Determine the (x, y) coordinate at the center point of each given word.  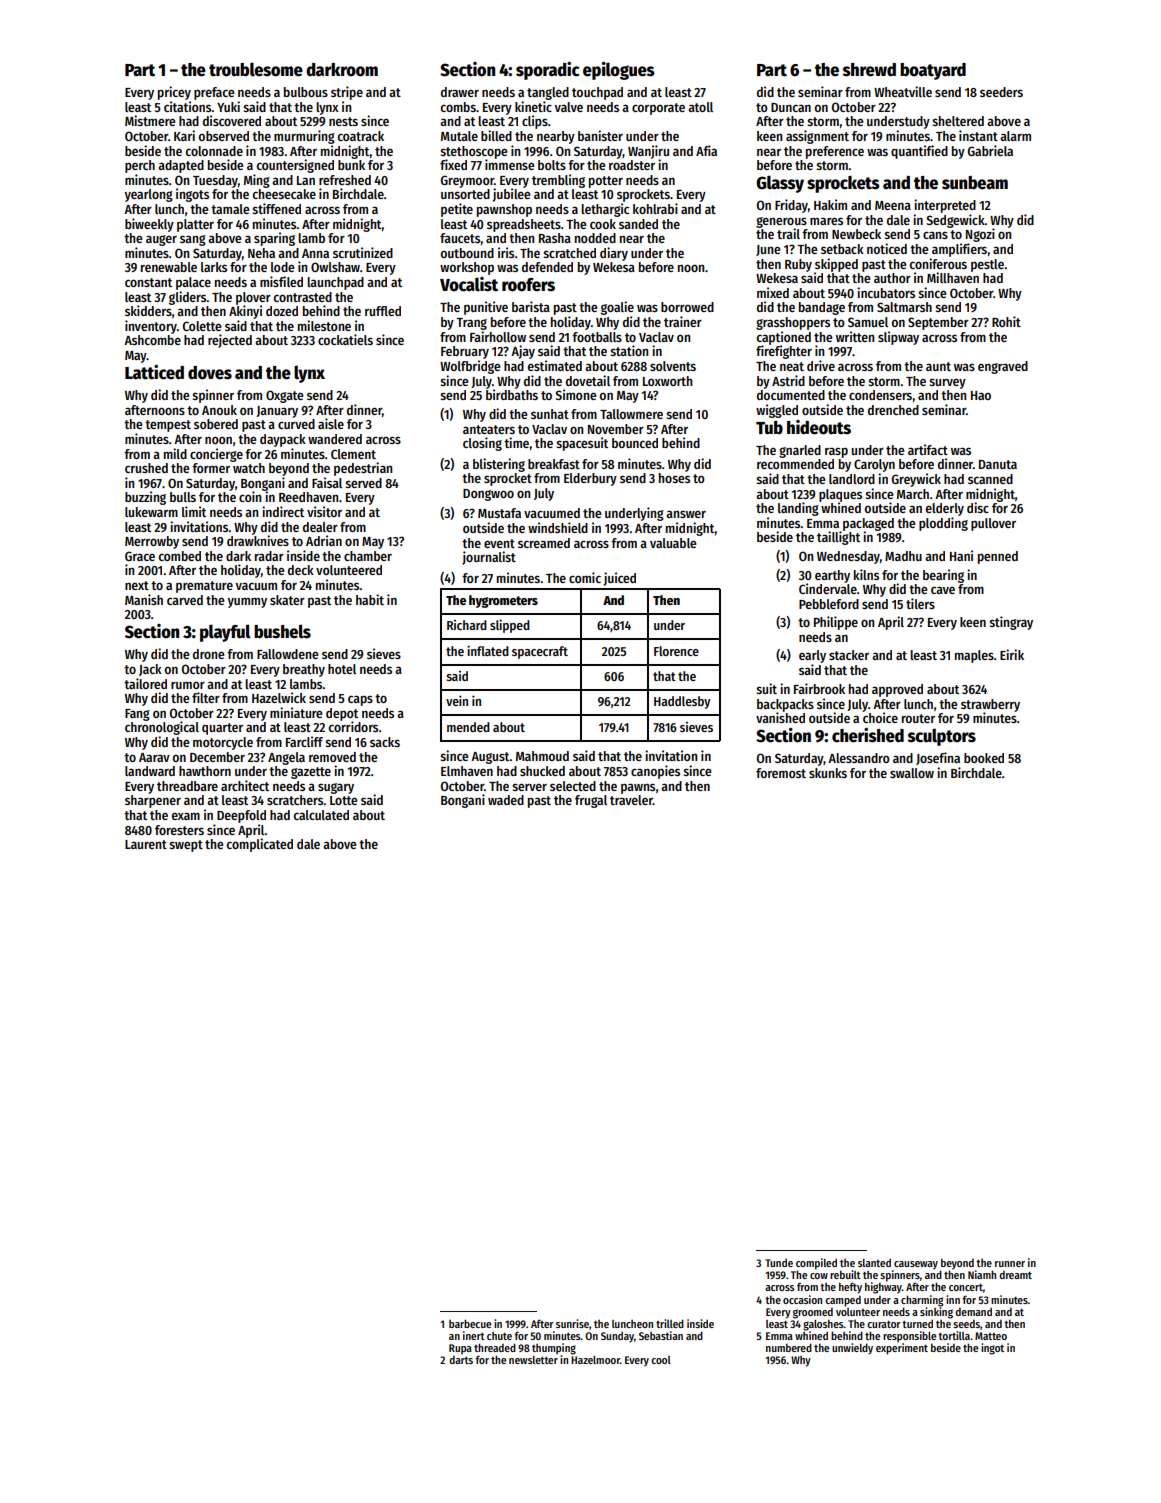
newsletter (533, 1360)
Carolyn (874, 465)
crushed (146, 468)
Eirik (1012, 654)
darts (461, 1359)
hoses (674, 478)
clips (535, 122)
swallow (912, 773)
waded (506, 800)
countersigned (295, 166)
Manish (144, 599)
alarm (1015, 136)
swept (186, 846)
